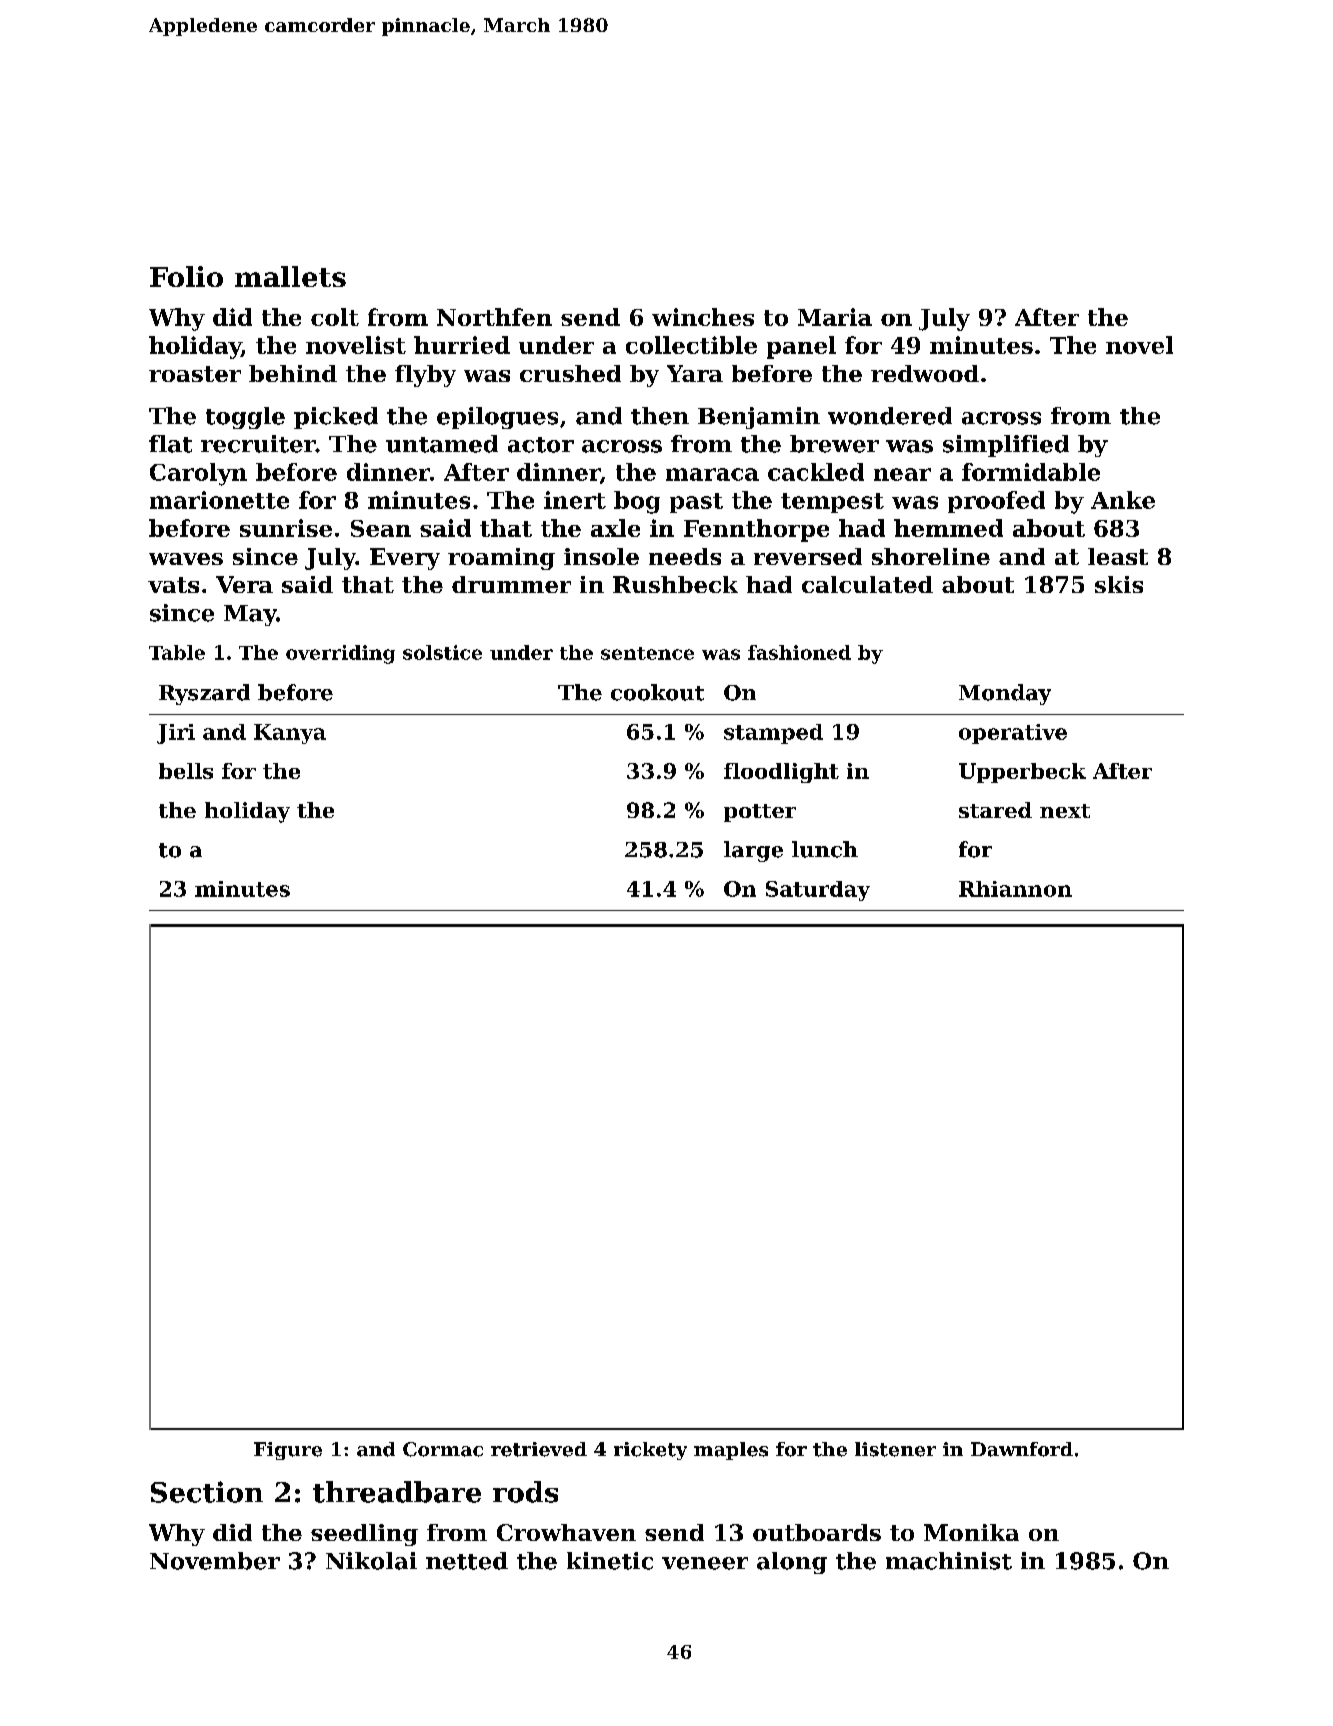 The image size is (1333, 1726). I want to click on Maria, so click(835, 317).
